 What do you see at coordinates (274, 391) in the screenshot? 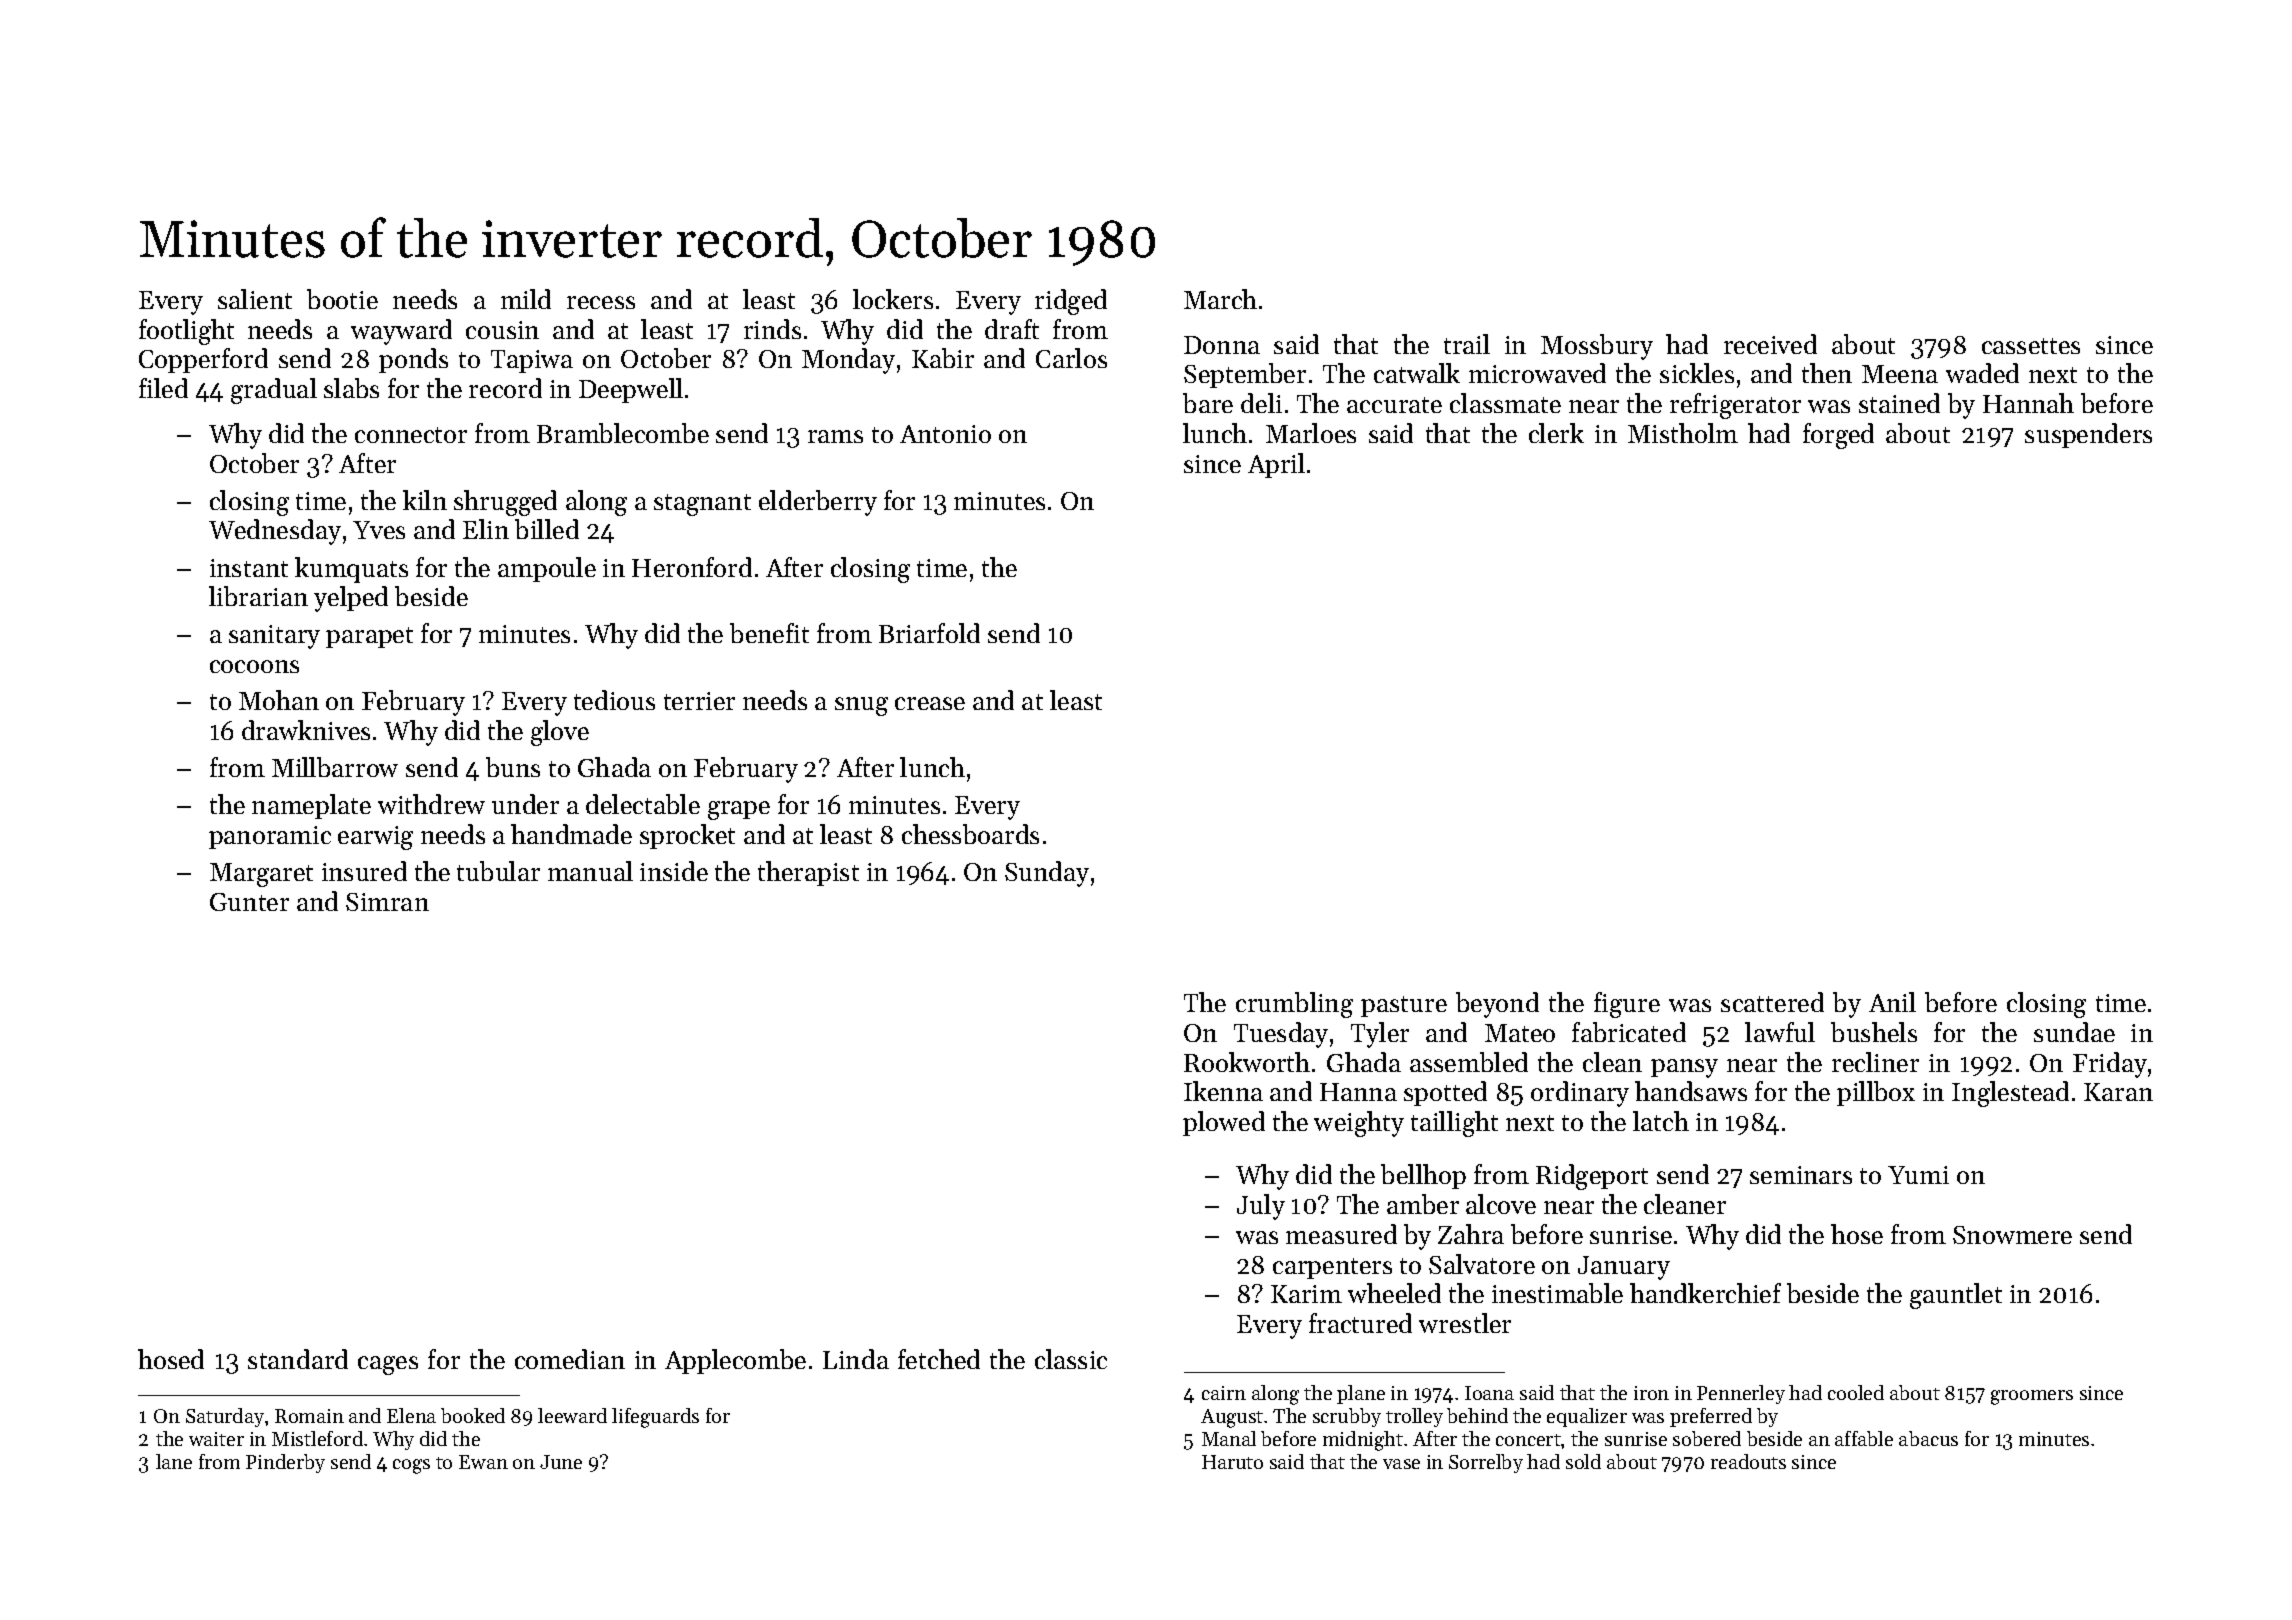
I see `gradual` at bounding box center [274, 391].
